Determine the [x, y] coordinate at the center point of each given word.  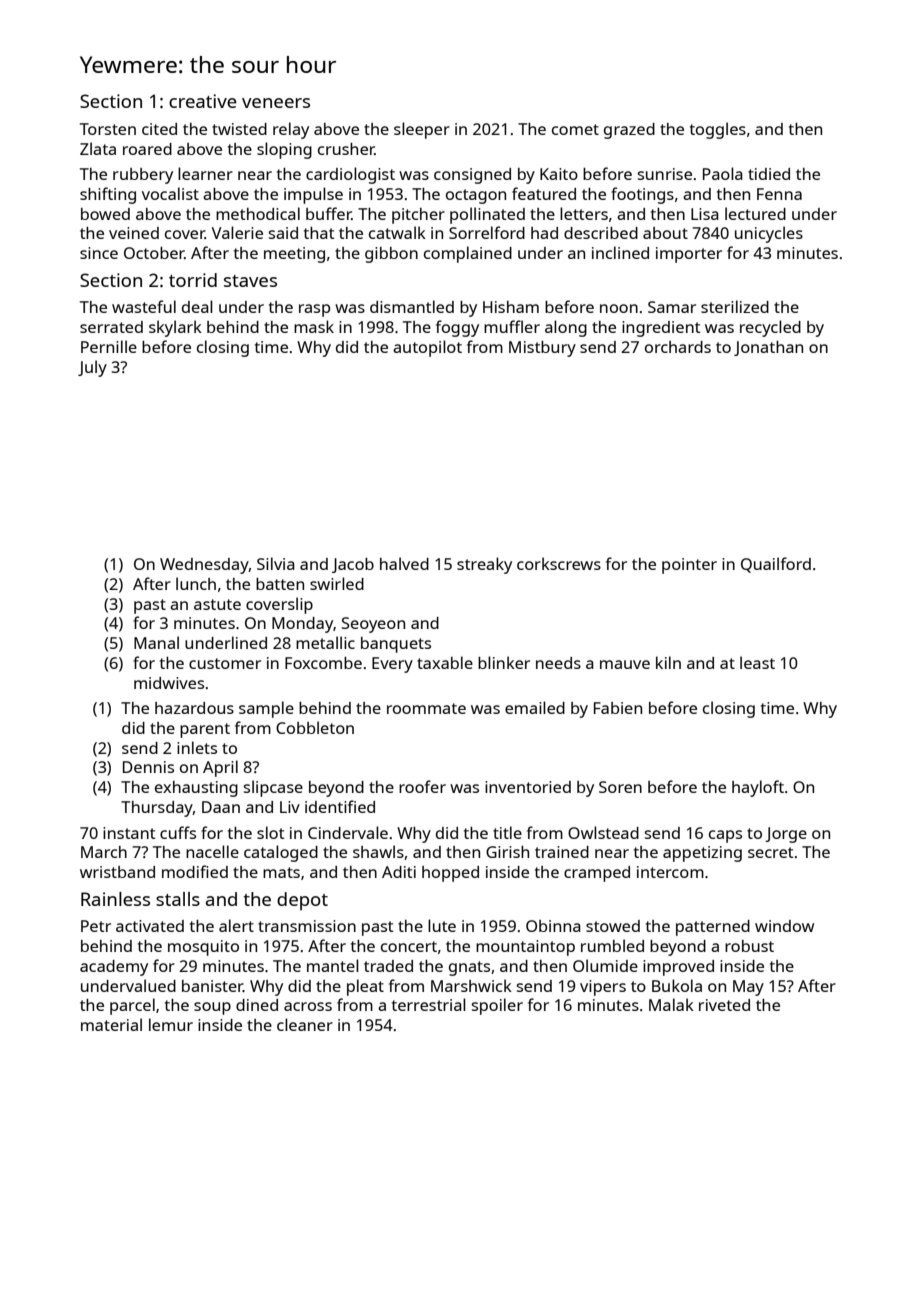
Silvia [276, 563]
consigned [472, 176]
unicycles [769, 234]
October [154, 253]
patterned [713, 928]
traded [388, 966]
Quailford [776, 565]
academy [114, 968]
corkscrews [559, 563]
